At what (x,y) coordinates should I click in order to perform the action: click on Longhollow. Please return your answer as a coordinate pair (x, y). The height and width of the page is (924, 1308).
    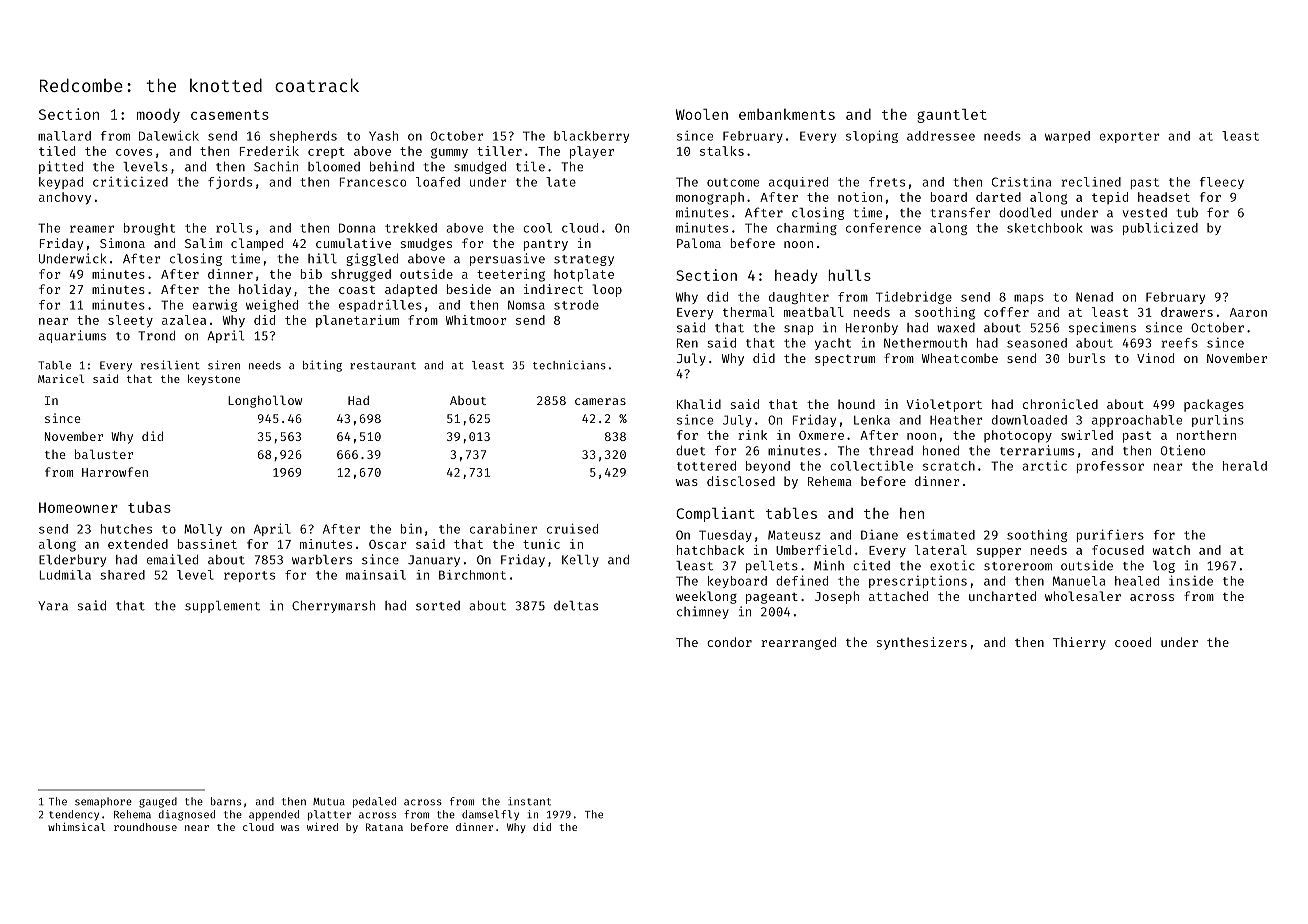
    Looking at the image, I should click on (265, 401).
